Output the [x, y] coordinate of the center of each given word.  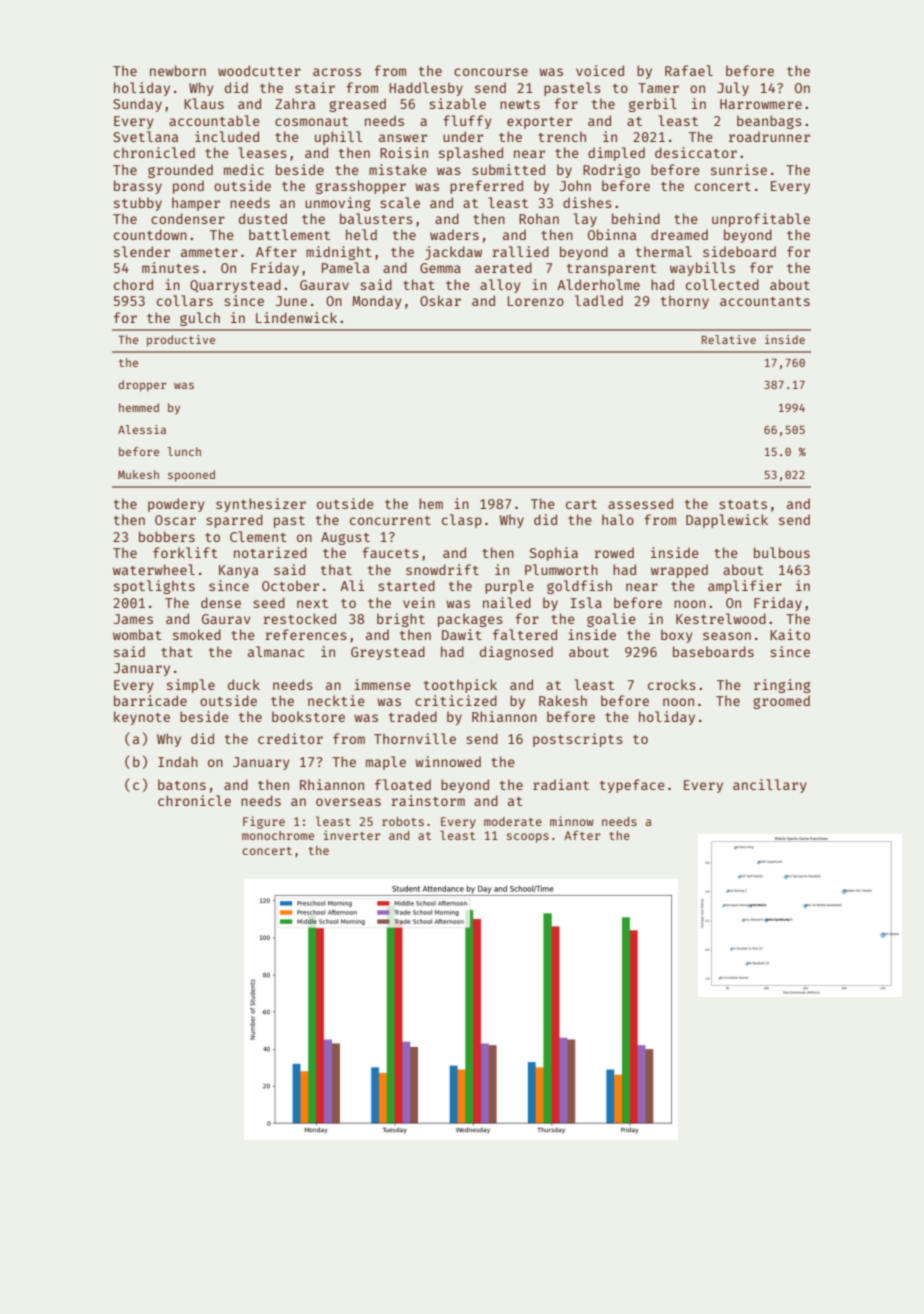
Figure [264, 822]
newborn [178, 70]
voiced [600, 70]
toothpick [460, 686]
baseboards [713, 651]
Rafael [689, 70]
